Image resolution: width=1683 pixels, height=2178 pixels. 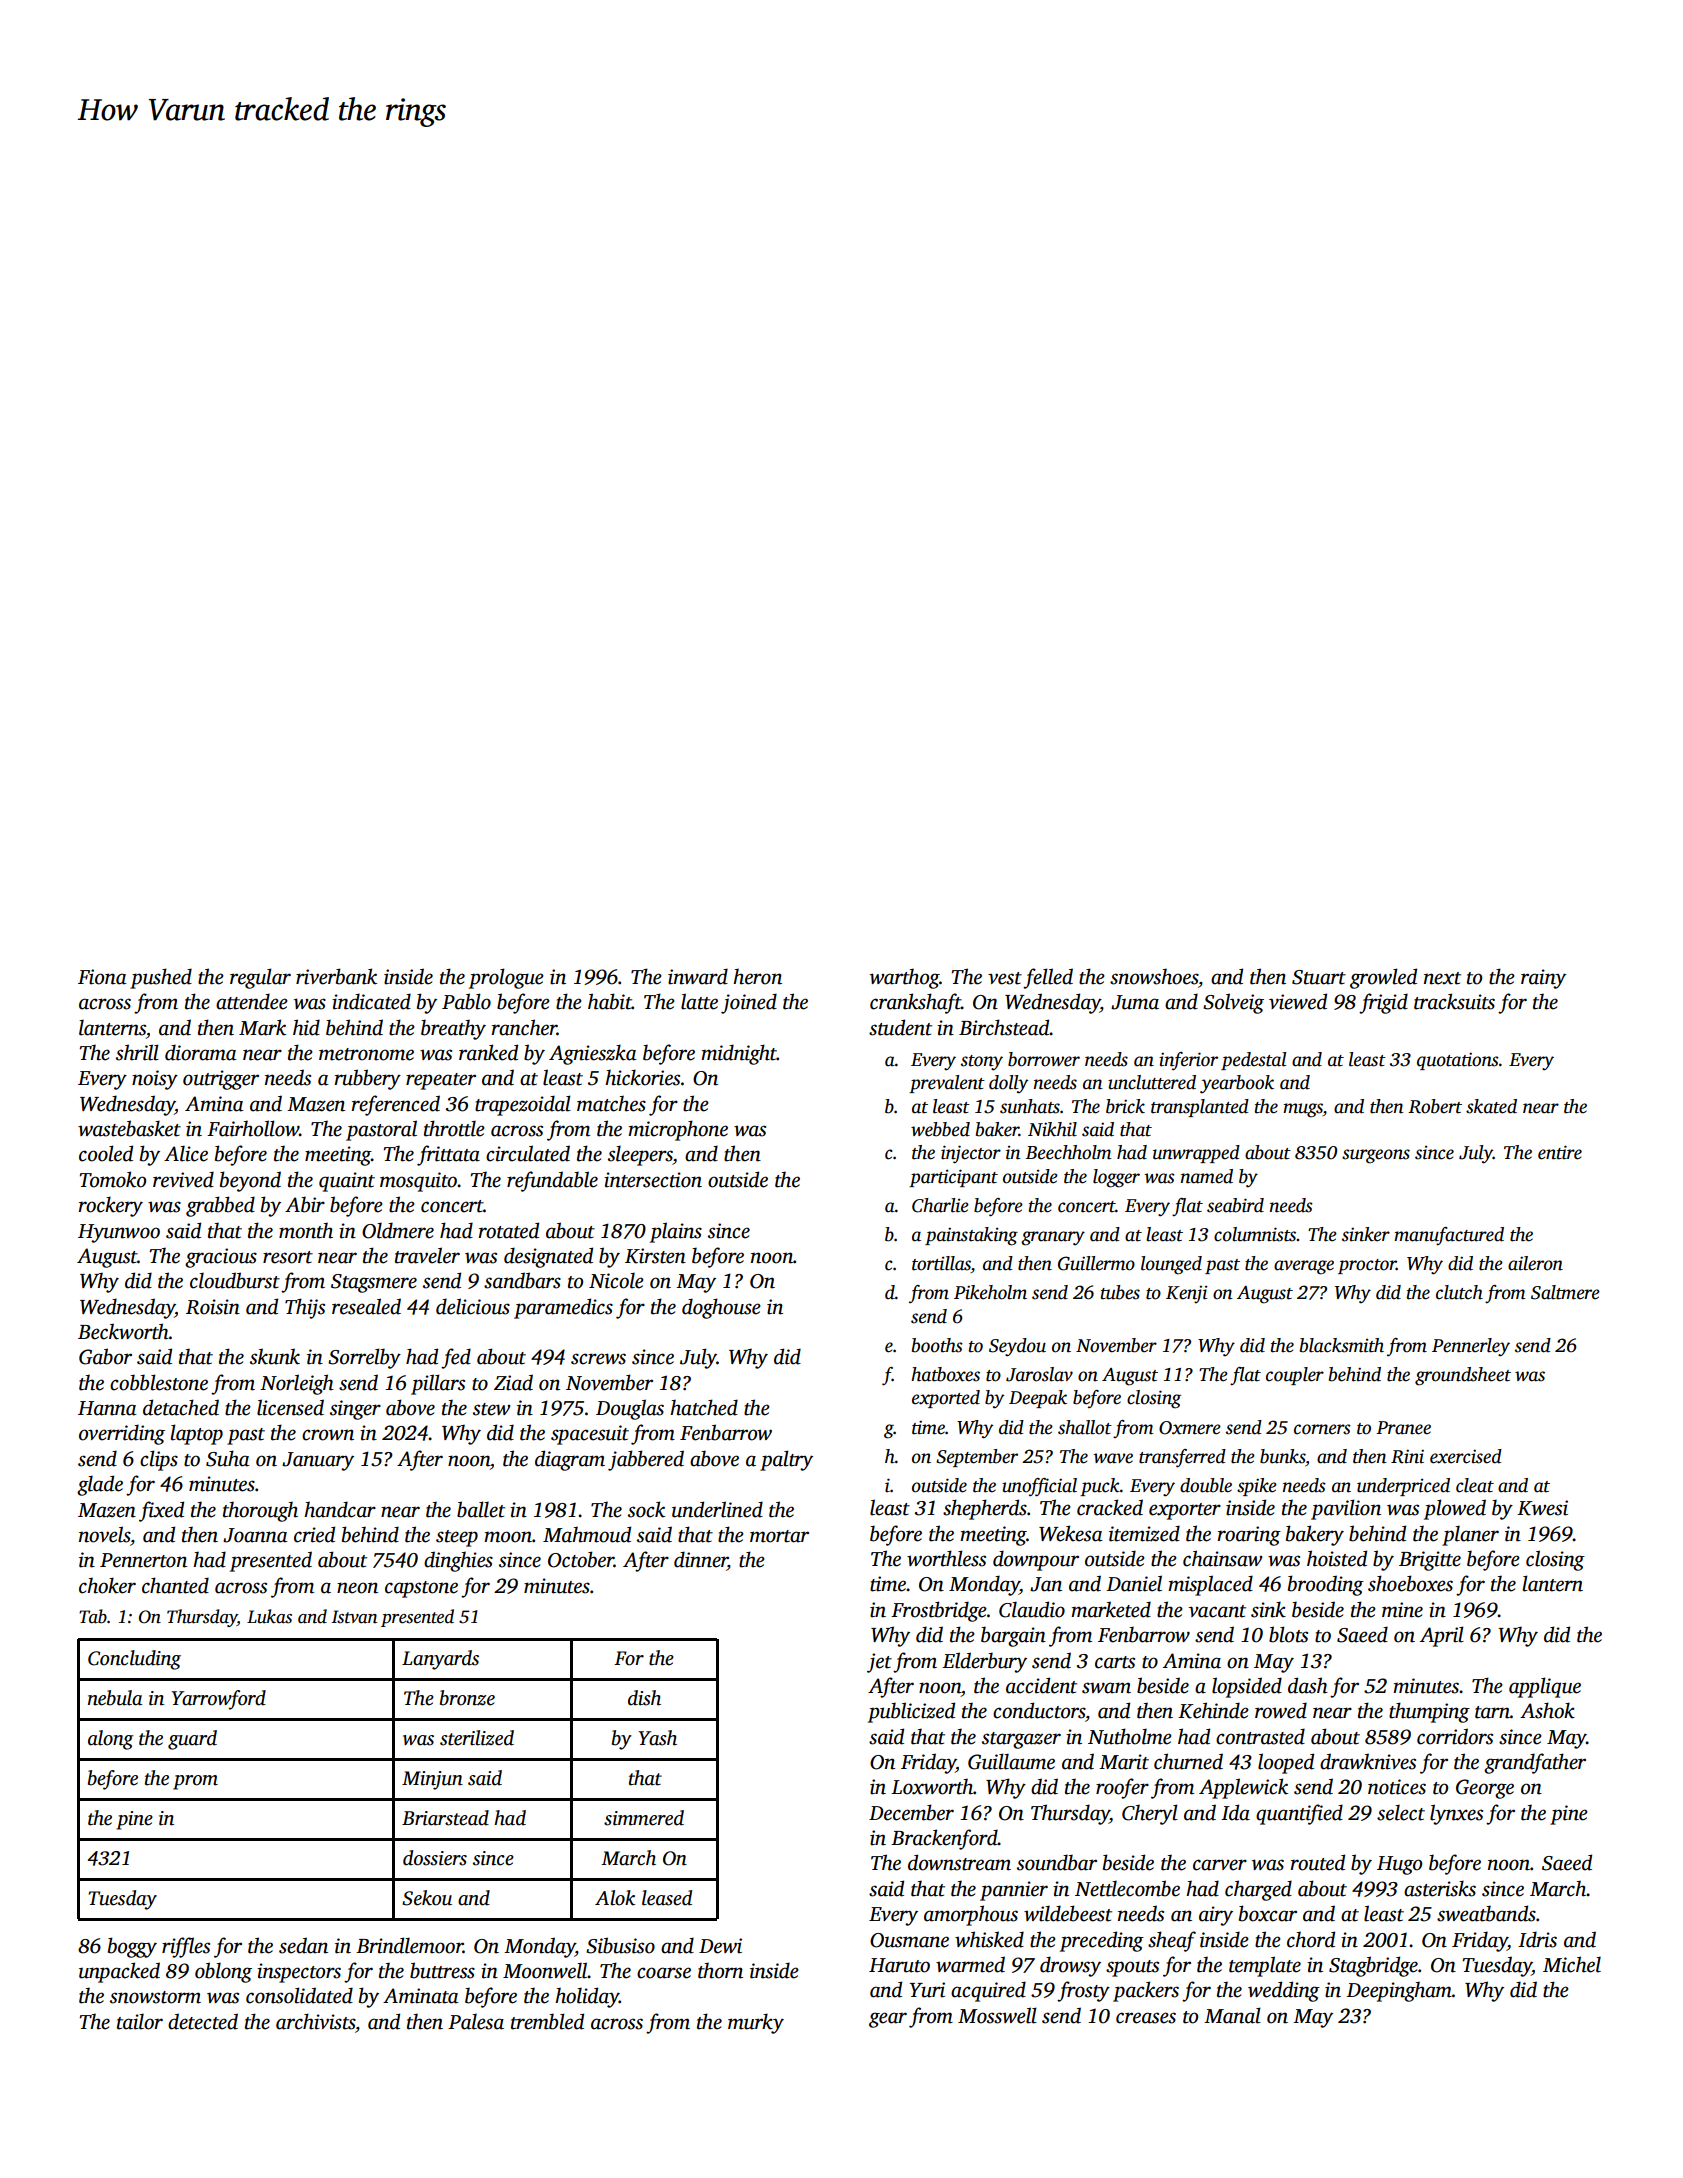 I want to click on mugs, so click(x=1303, y=1110).
